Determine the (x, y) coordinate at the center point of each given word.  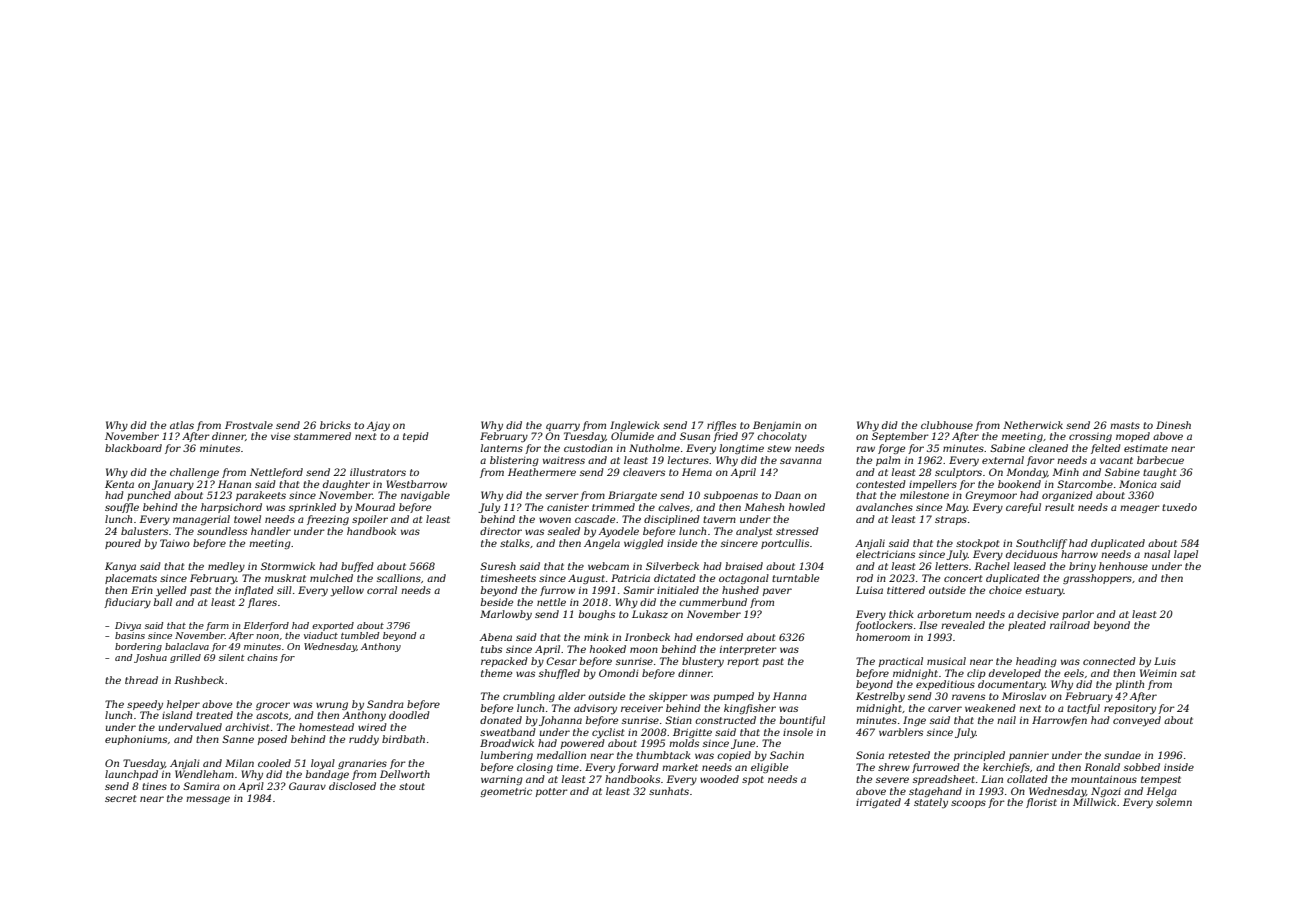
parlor (1078, 615)
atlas (182, 425)
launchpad (131, 775)
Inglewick (635, 426)
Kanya (120, 567)
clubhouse (947, 425)
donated (501, 720)
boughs (597, 615)
